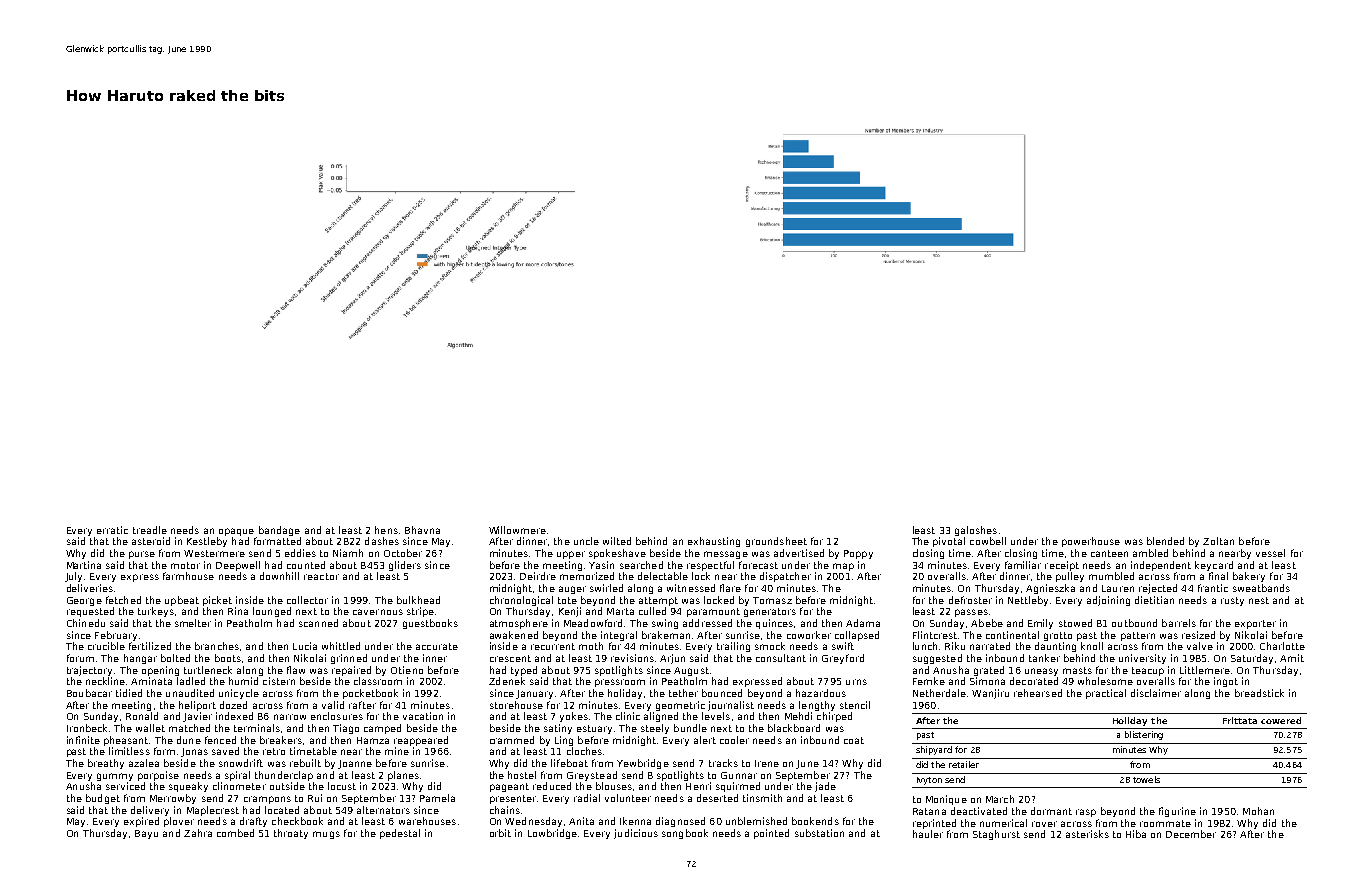 The width and height of the document is (1372, 887). I want to click on Irene, so click(767, 763).
